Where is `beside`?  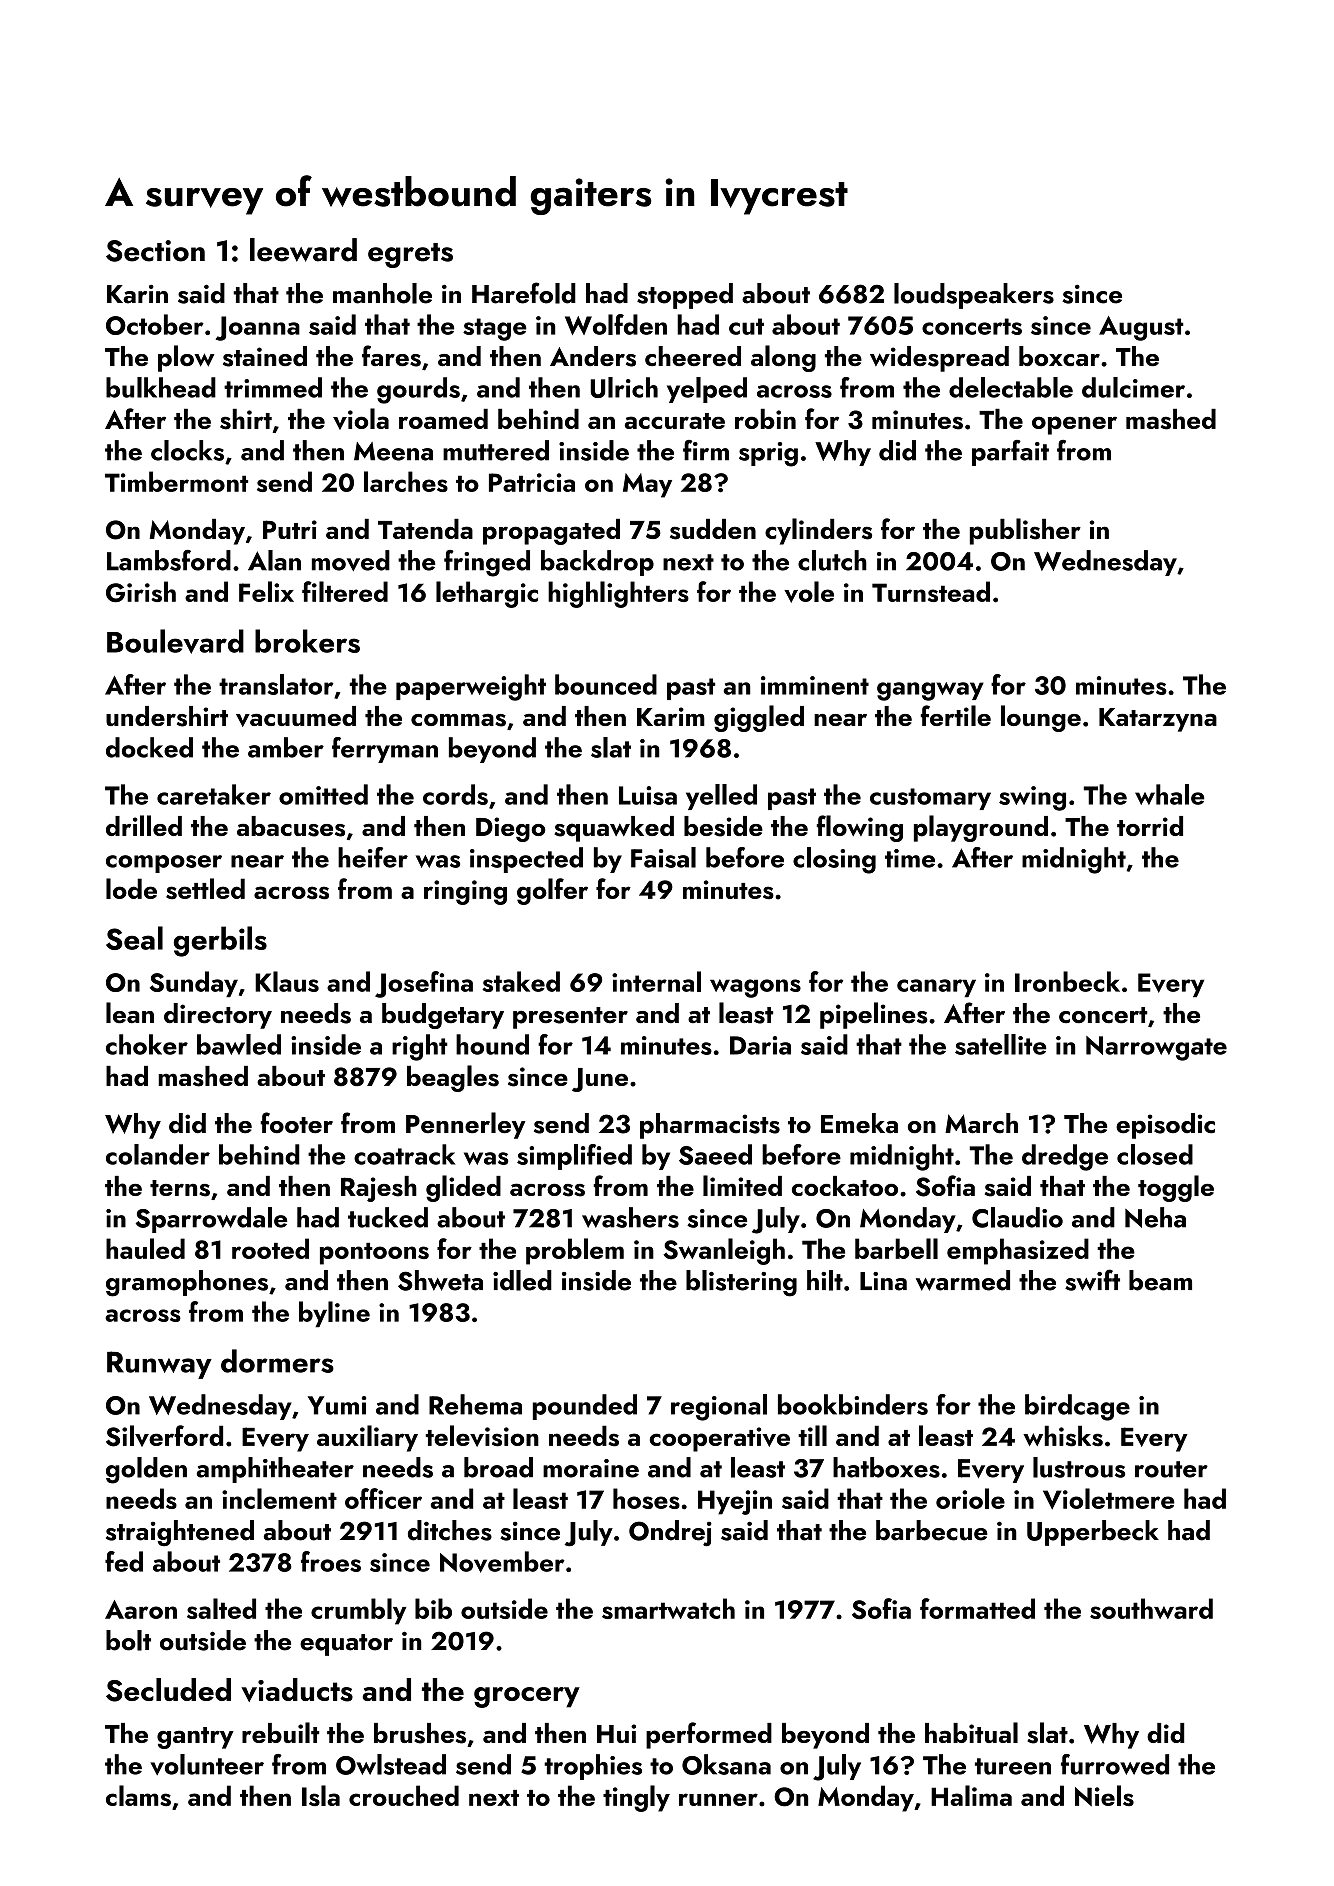
beside is located at coordinates (723, 826).
